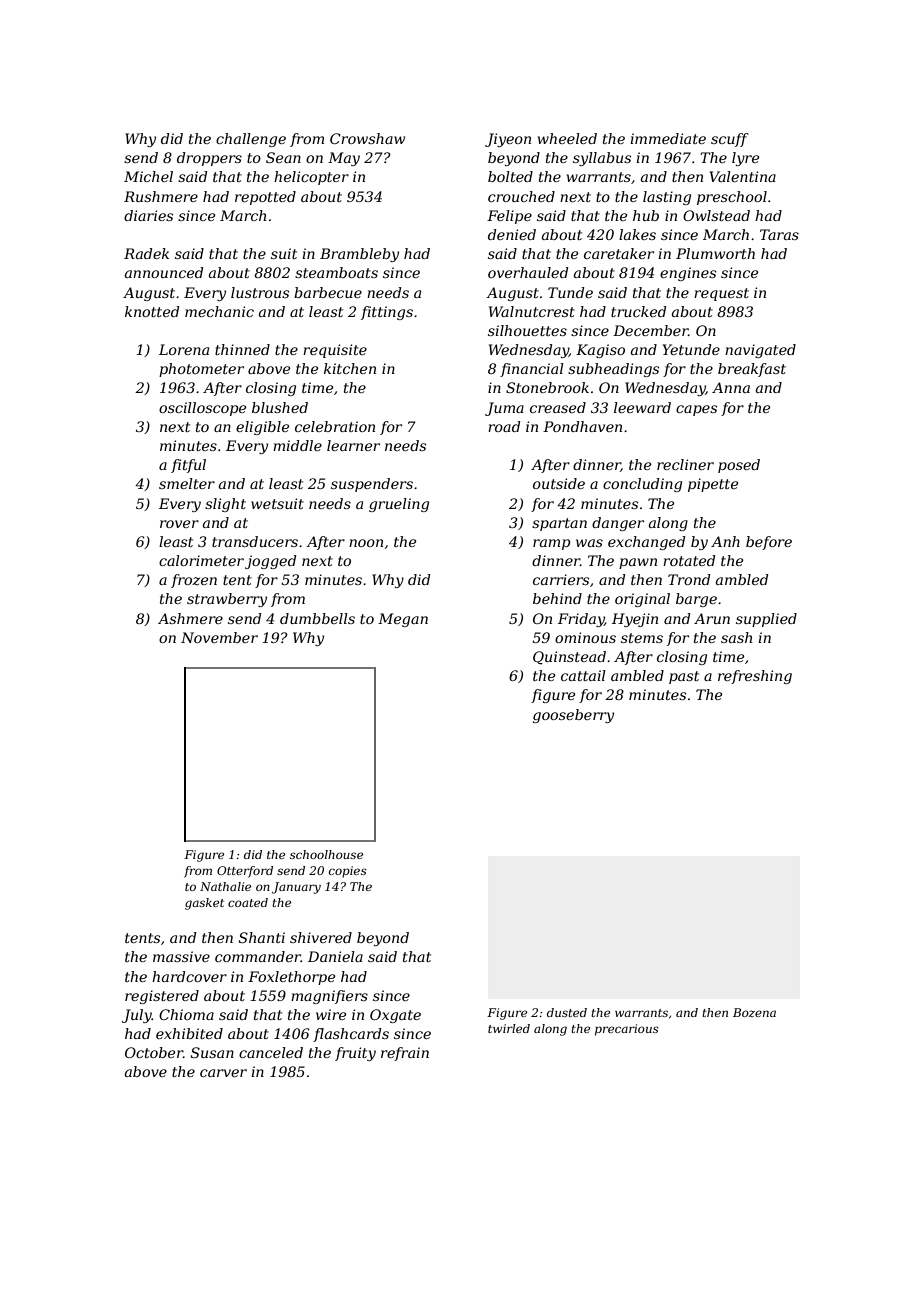  Describe the element at coordinates (532, 311) in the screenshot. I see `Walnutcrest` at that location.
